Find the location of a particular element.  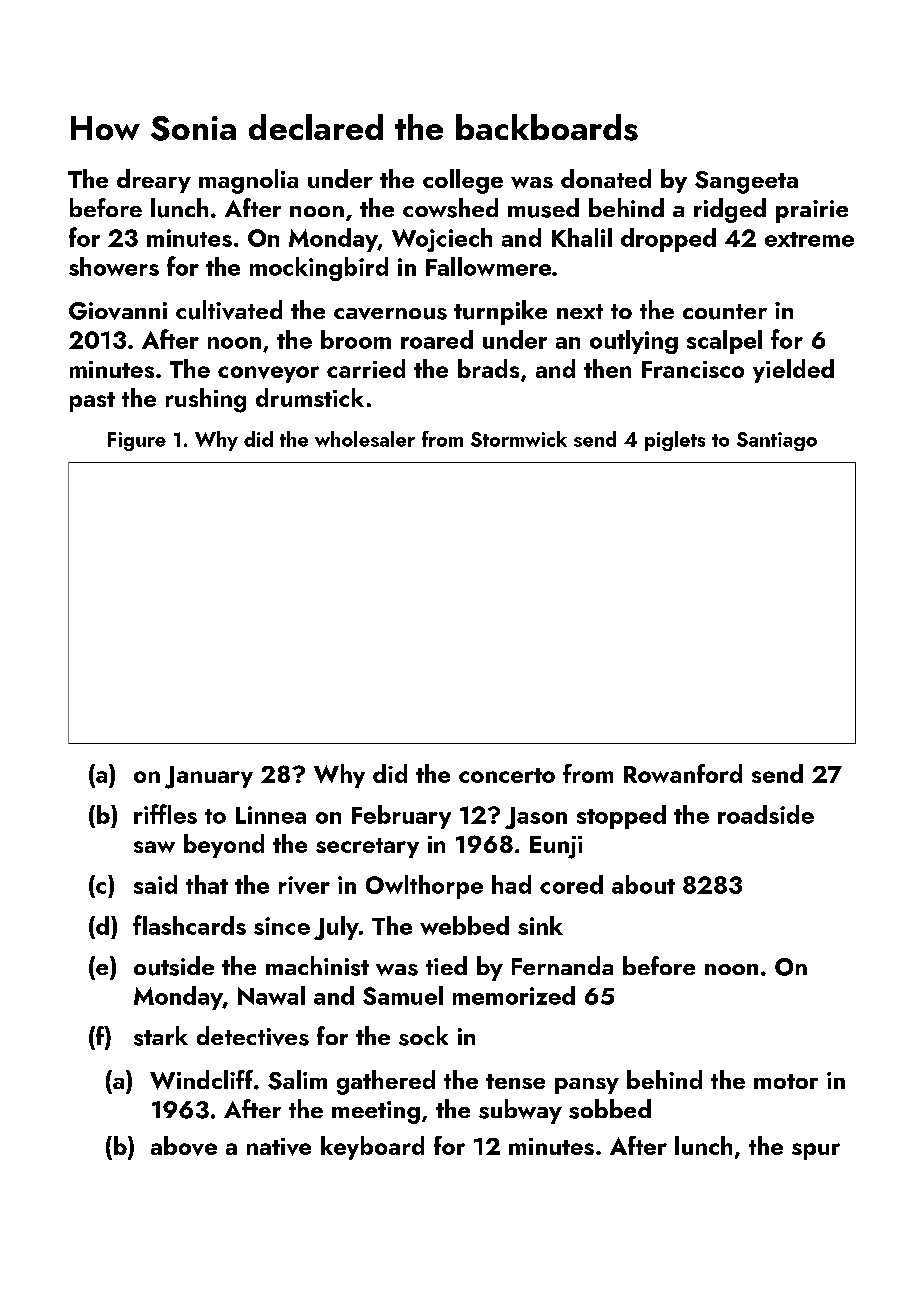

mockingbird is located at coordinates (319, 269).
